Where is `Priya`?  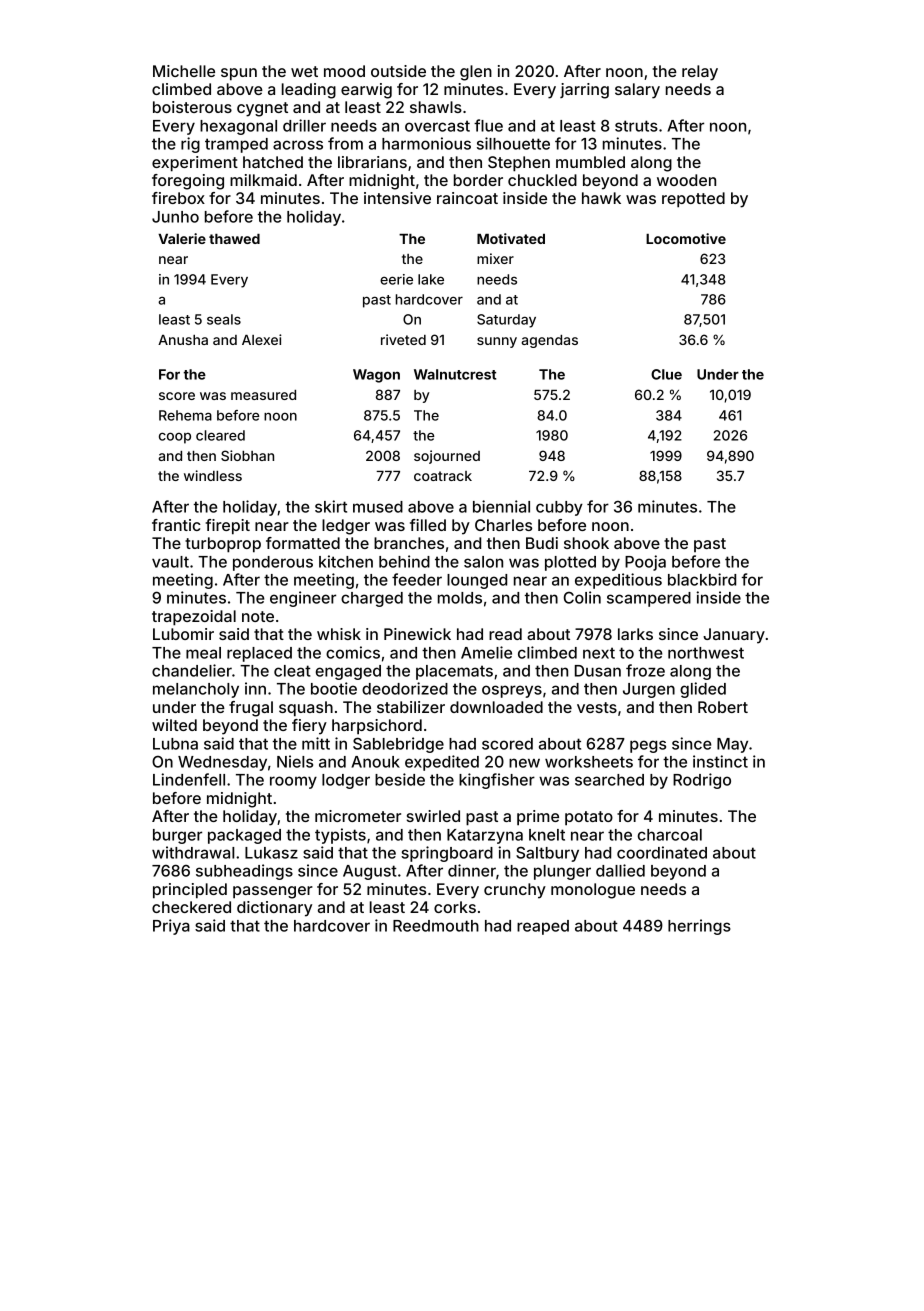 Priya is located at coordinates (171, 927).
